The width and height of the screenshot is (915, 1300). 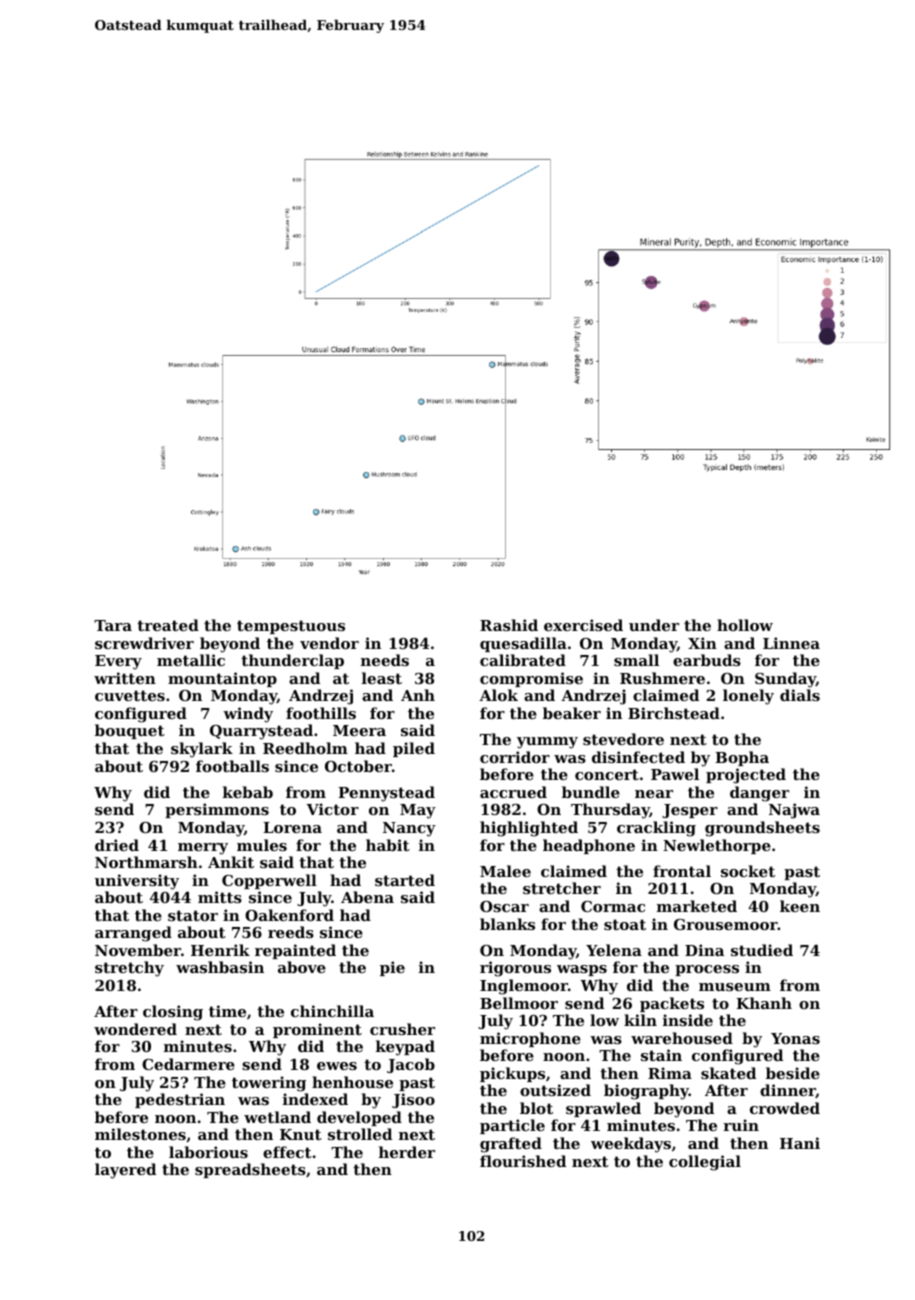 I want to click on bouquet, so click(x=130, y=731).
